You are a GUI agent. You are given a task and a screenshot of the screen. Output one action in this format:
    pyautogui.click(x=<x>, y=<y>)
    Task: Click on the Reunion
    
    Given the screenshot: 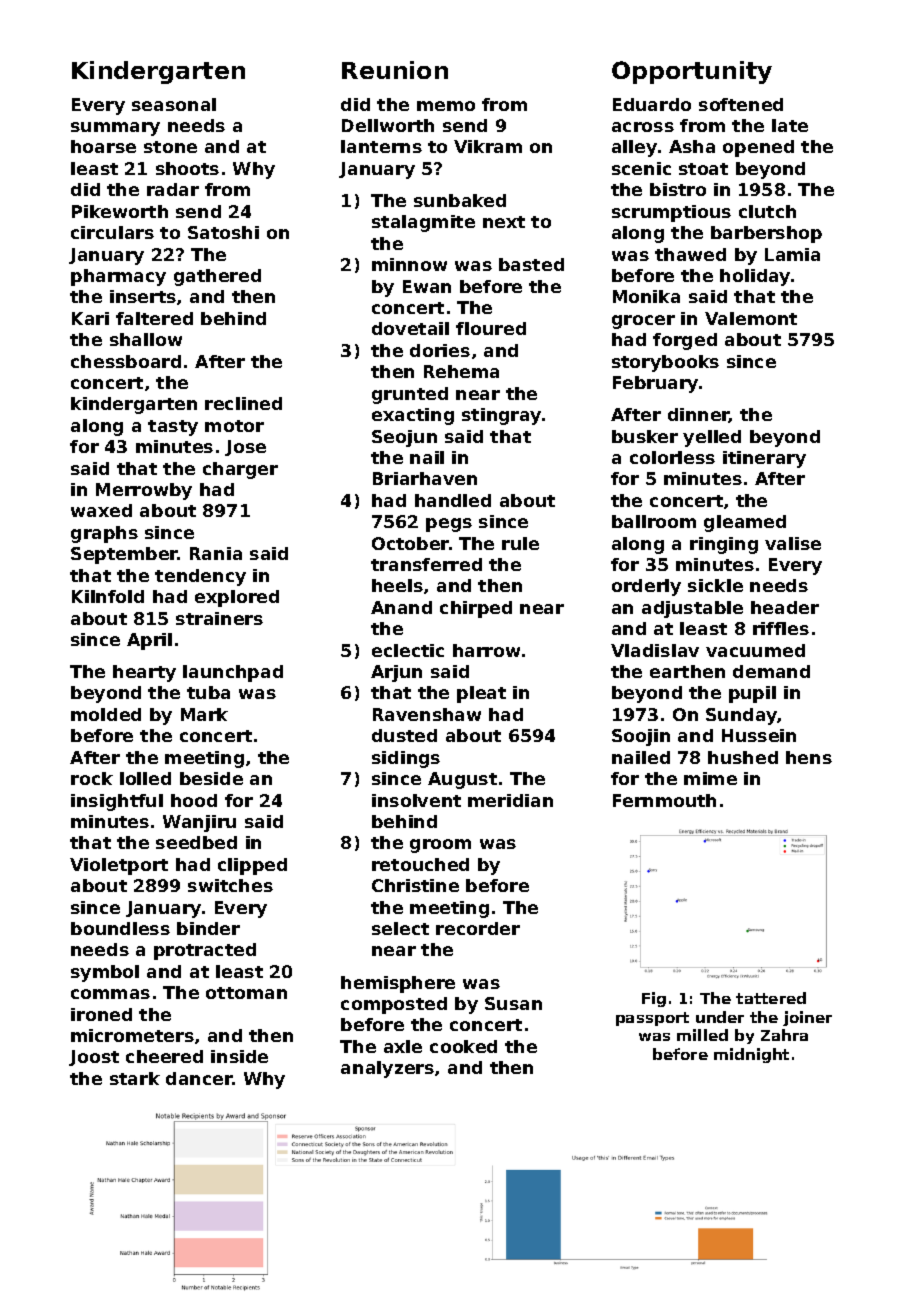 What is the action you would take?
    pyautogui.click(x=395, y=70)
